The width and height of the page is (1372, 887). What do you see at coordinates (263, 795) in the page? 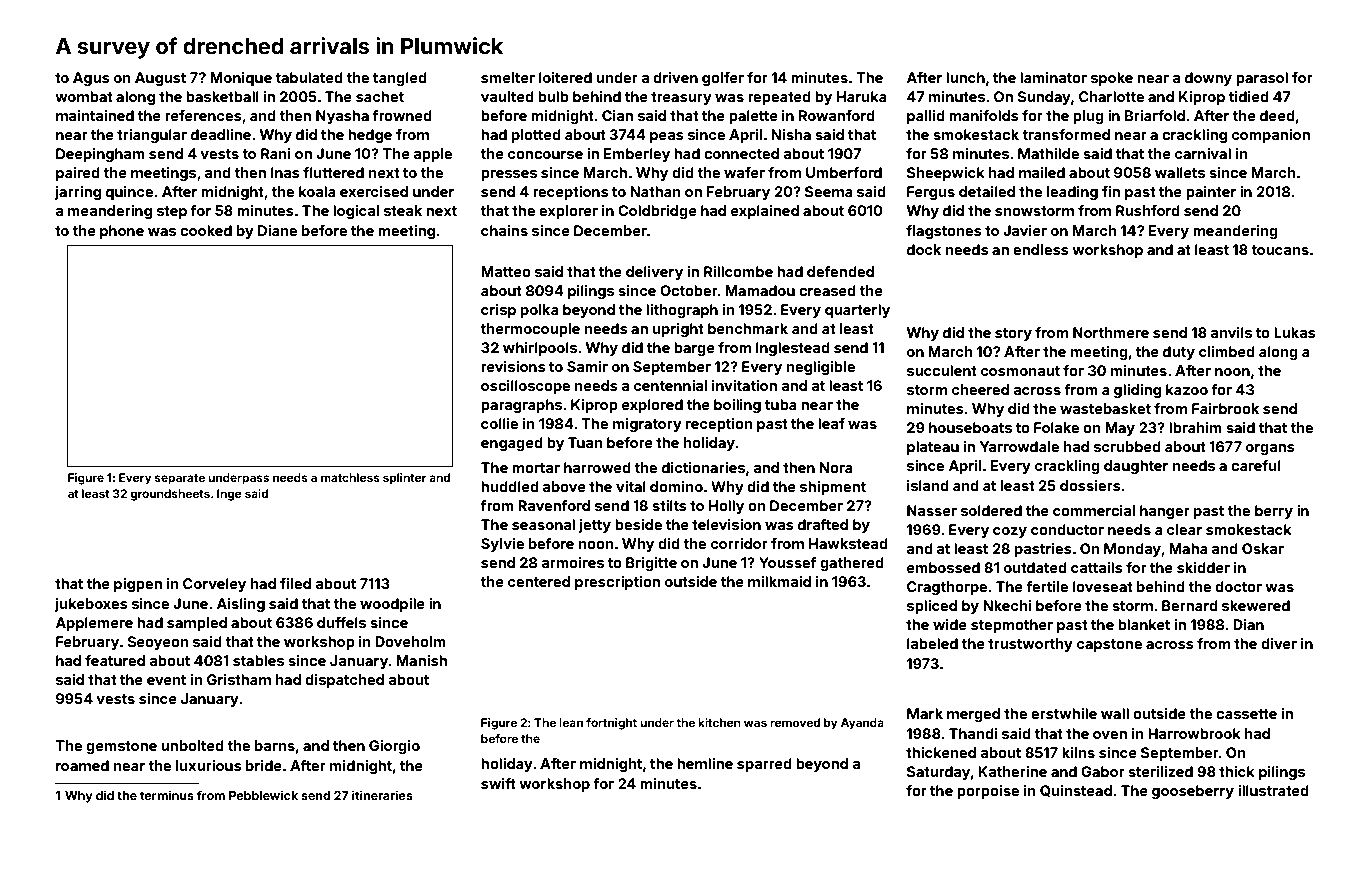
I see `Pebblewick` at bounding box center [263, 795].
